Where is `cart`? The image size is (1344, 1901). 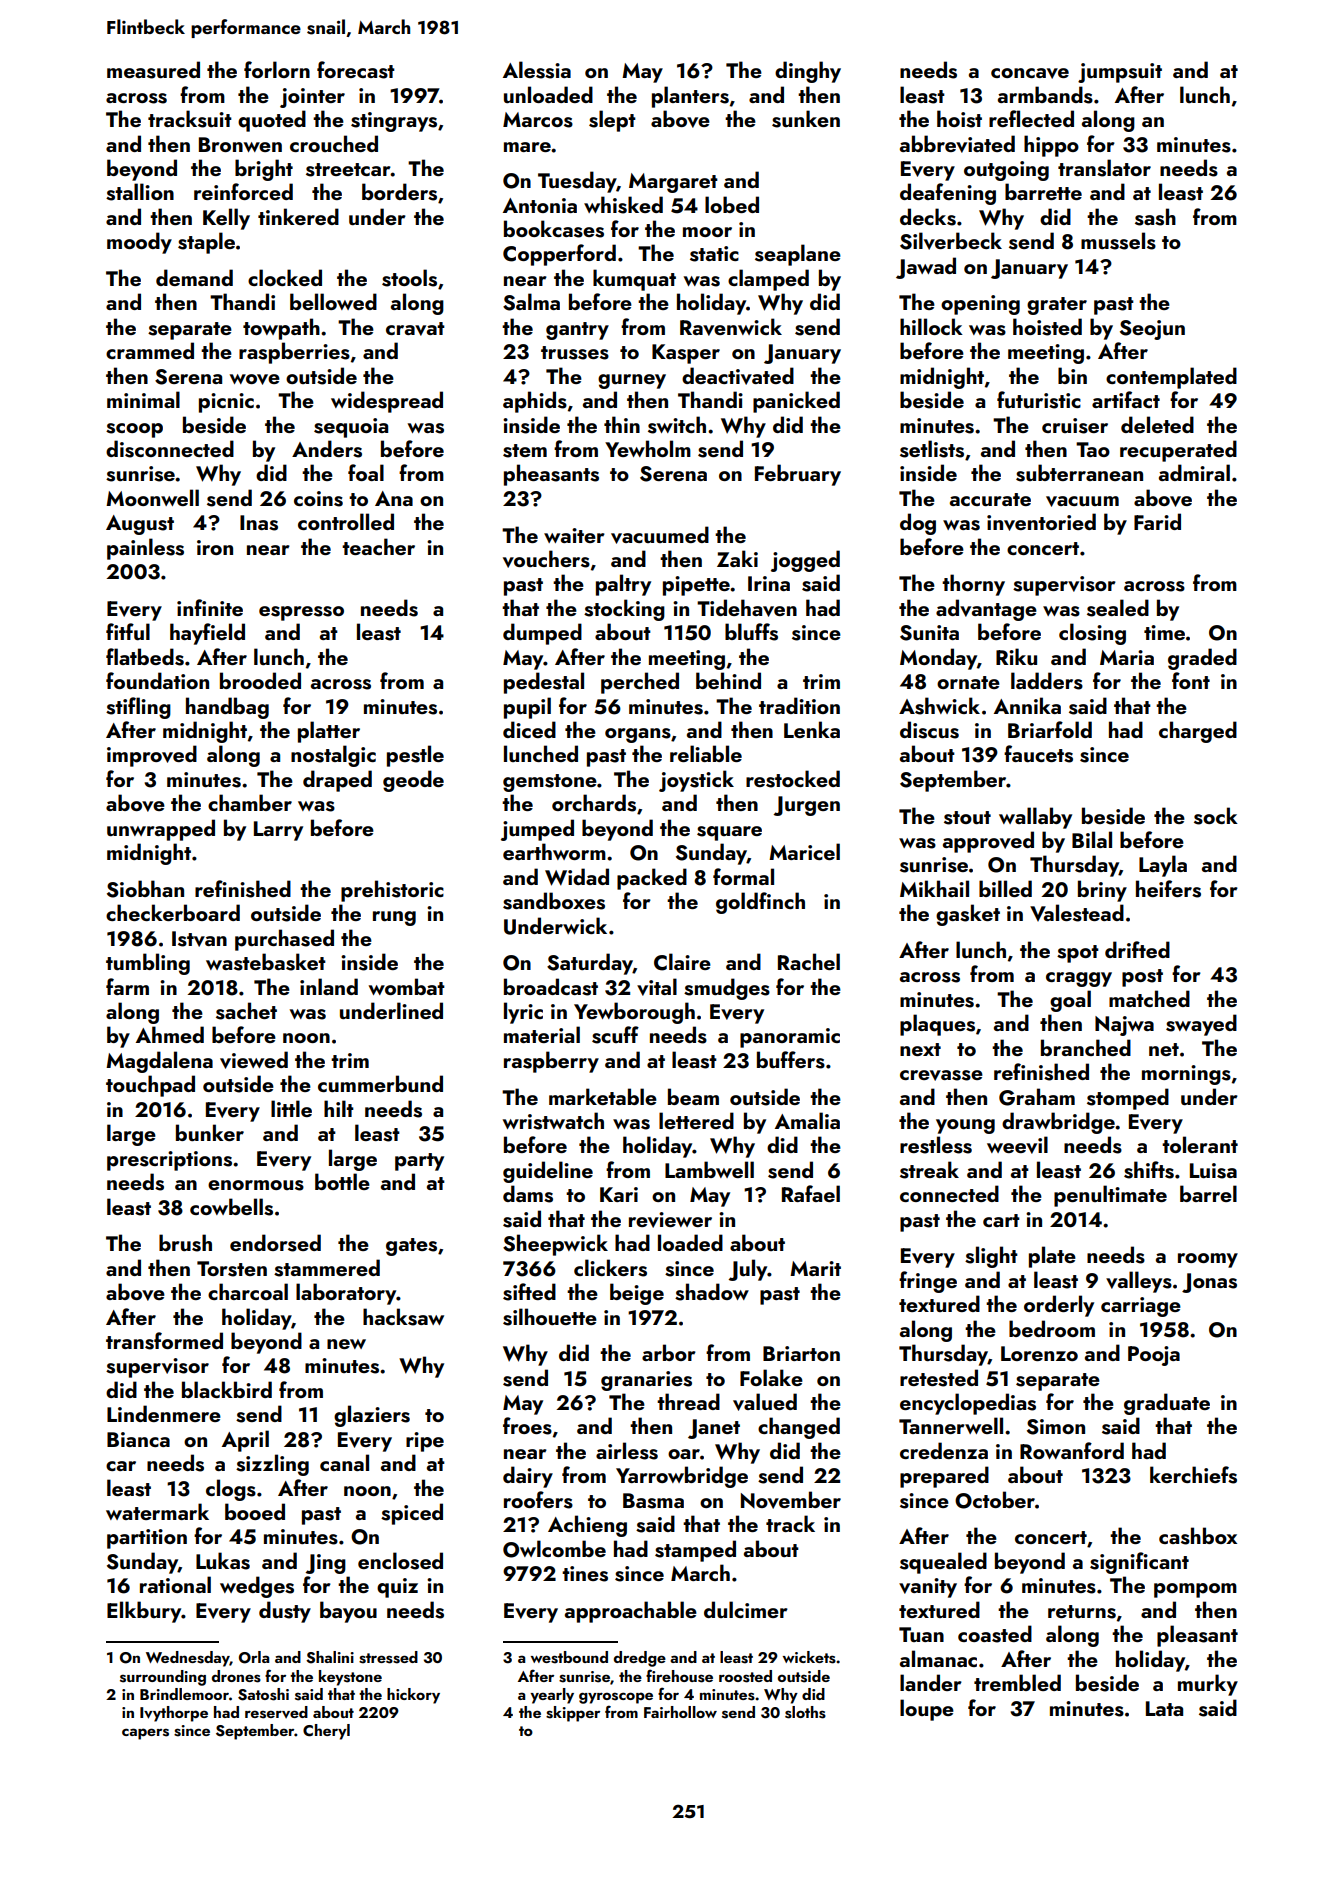 cart is located at coordinates (1001, 1220).
